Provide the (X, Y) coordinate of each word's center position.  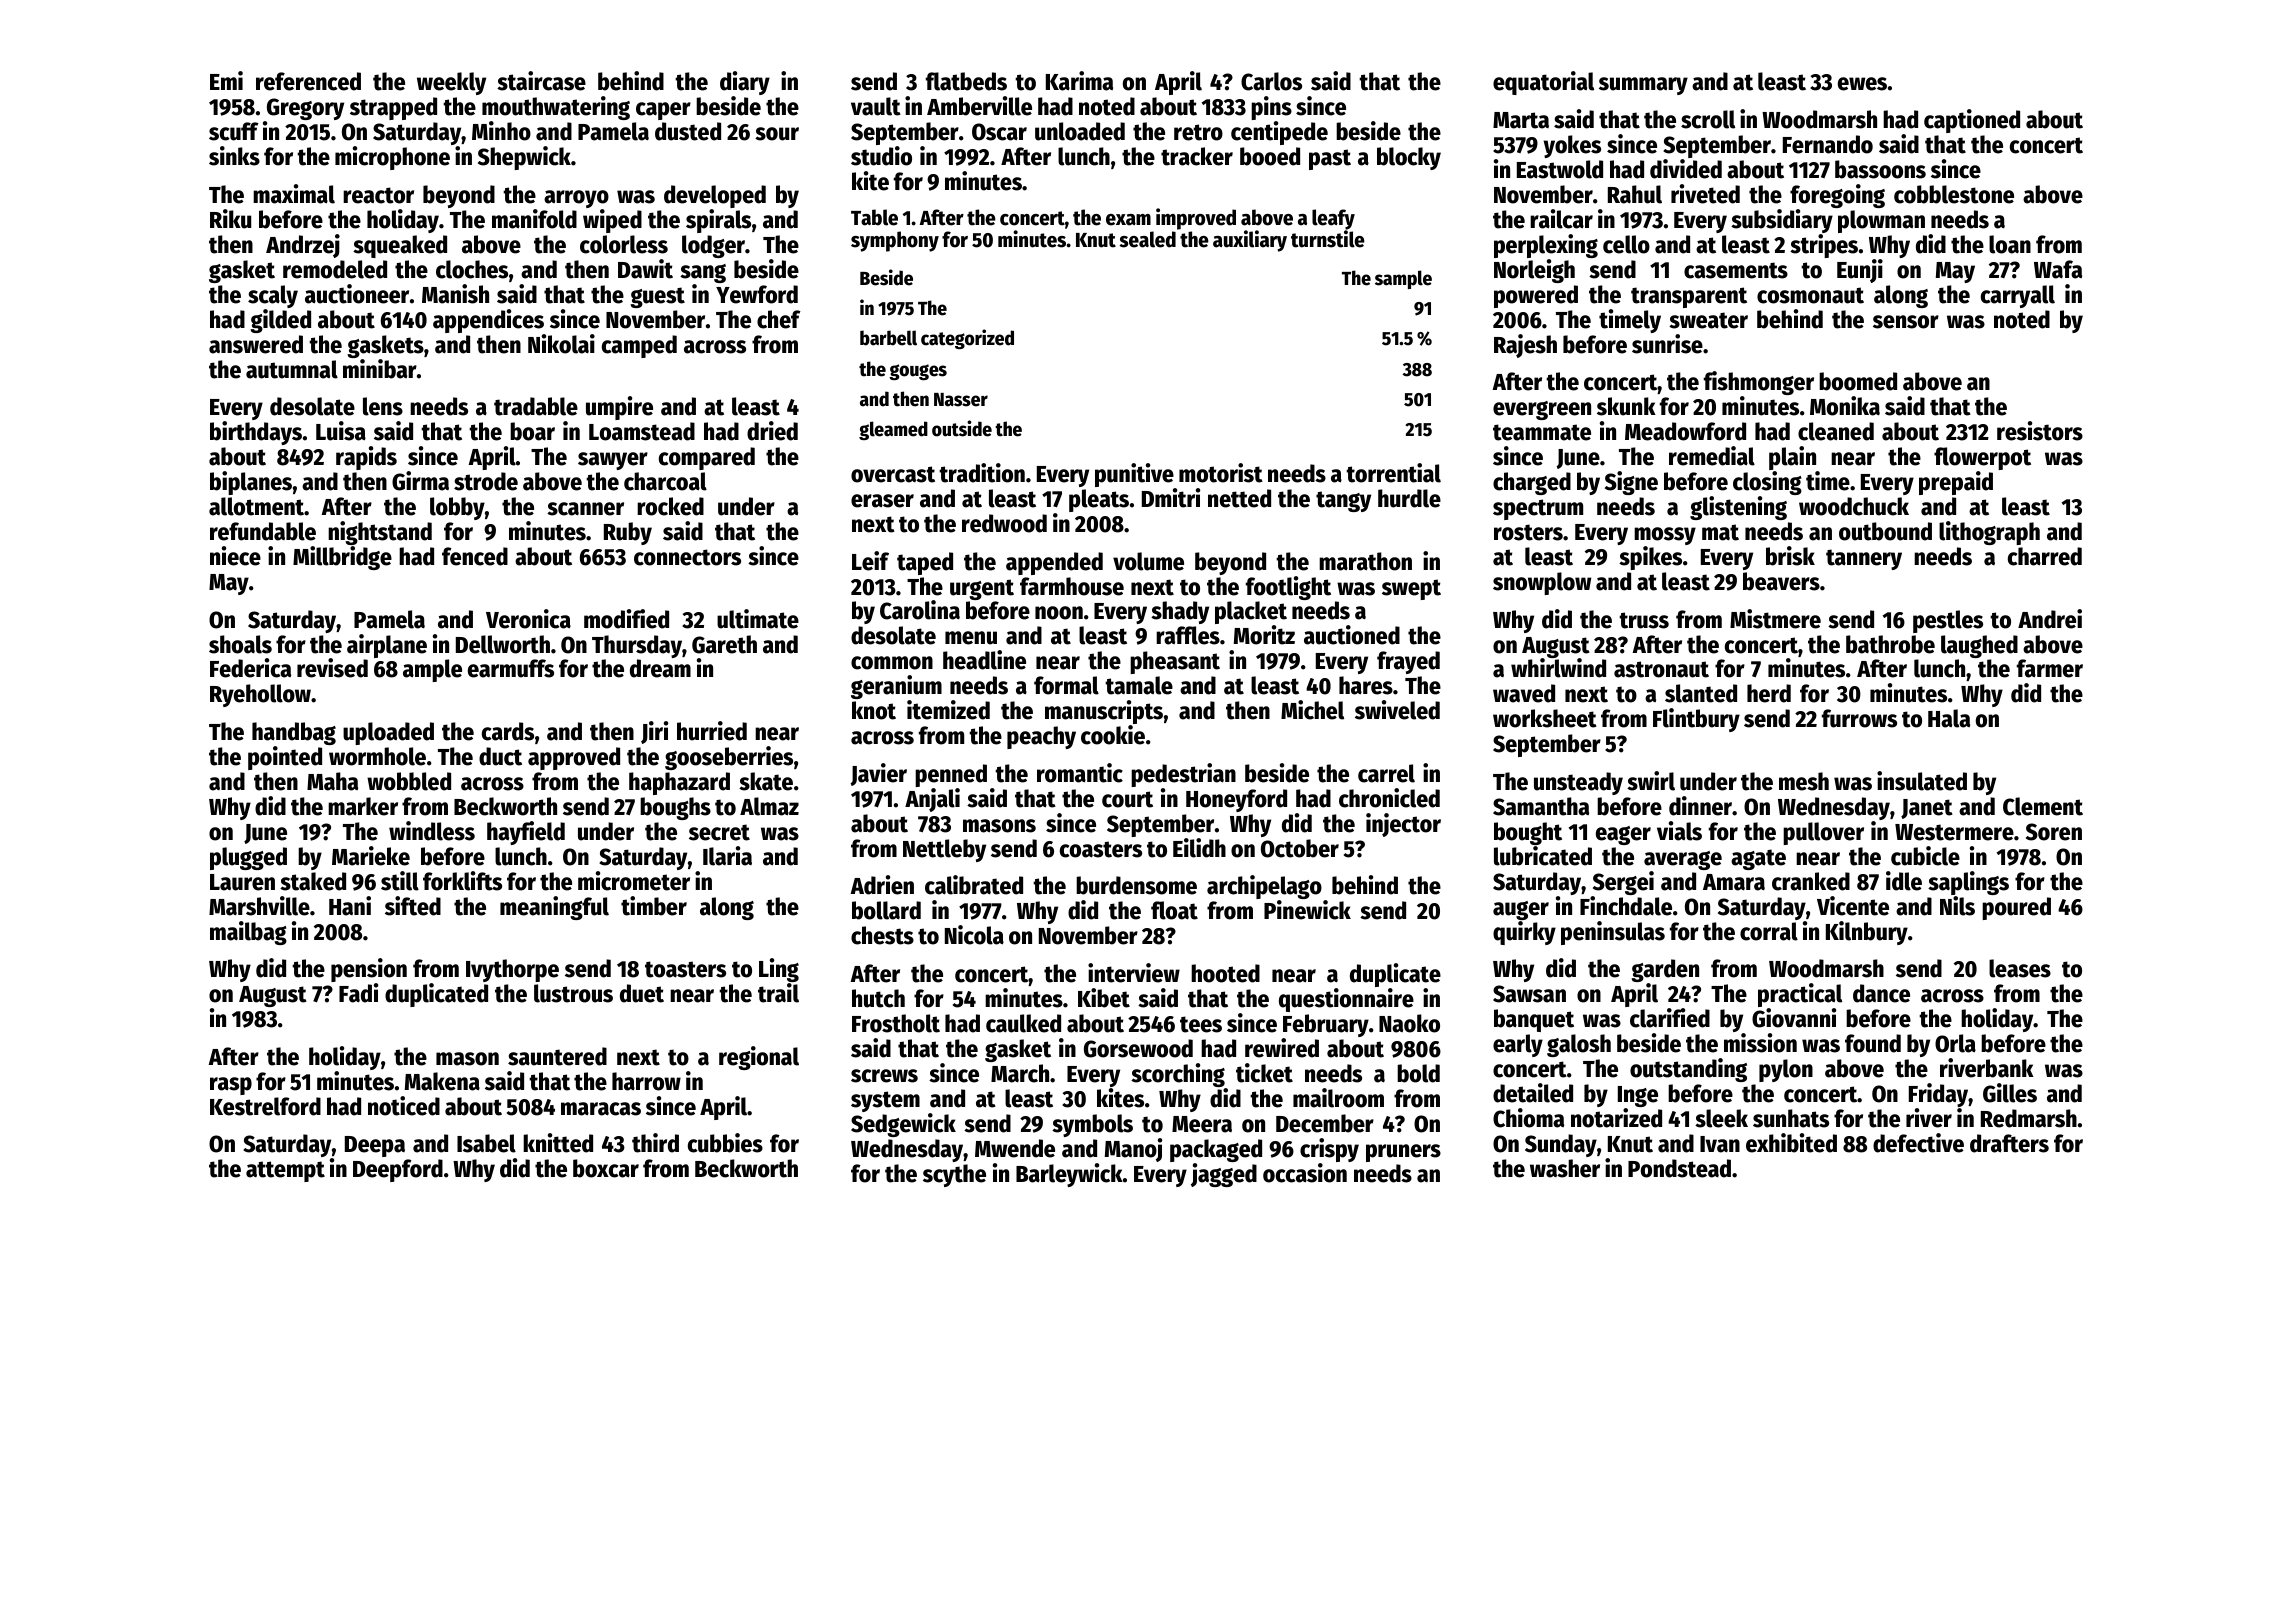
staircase (541, 81)
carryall (2018, 296)
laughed (1979, 646)
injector (1403, 825)
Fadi (358, 993)
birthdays (256, 433)
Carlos (1271, 81)
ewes (1862, 84)
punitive (1134, 475)
